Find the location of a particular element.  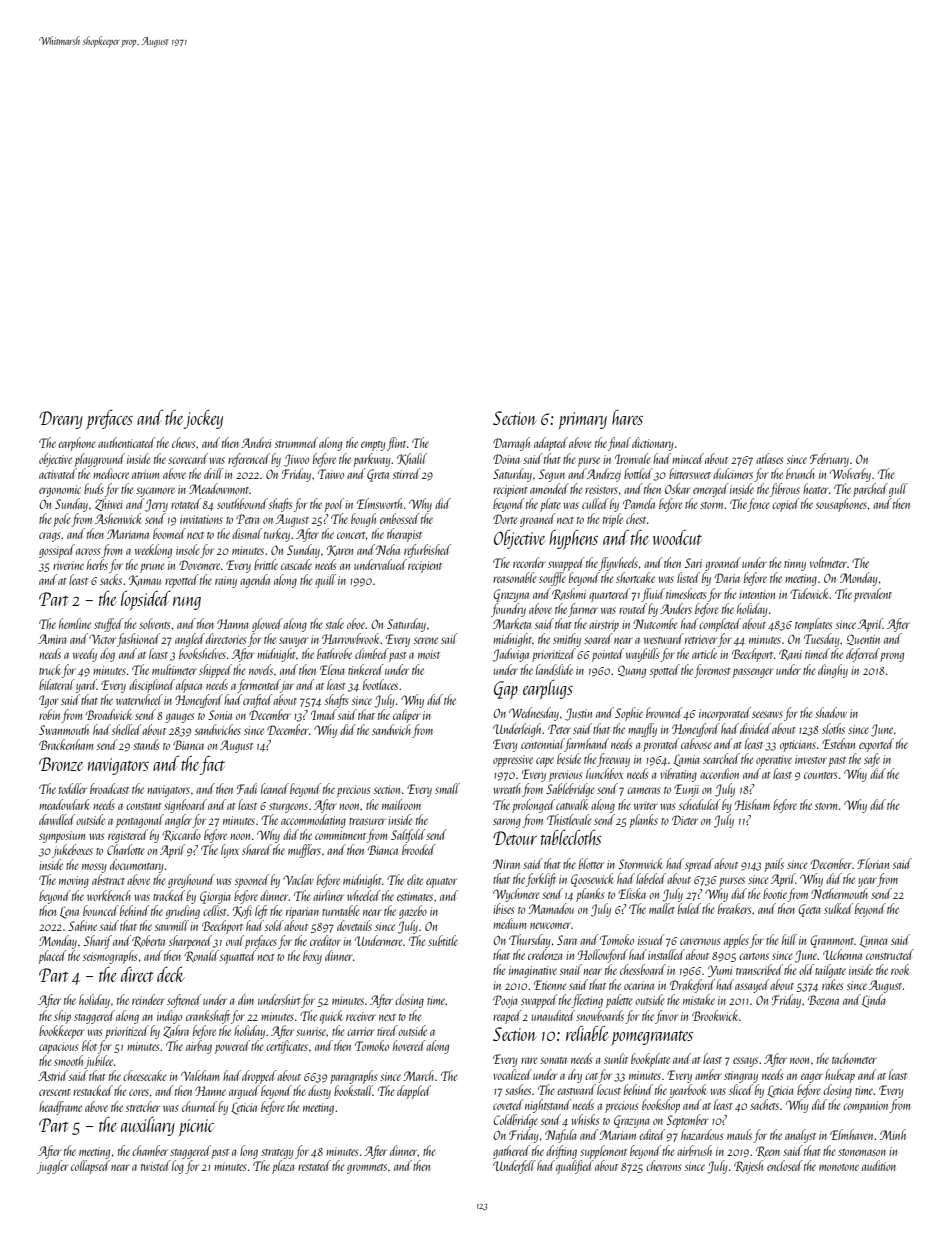

Linnea is located at coordinates (874, 941).
